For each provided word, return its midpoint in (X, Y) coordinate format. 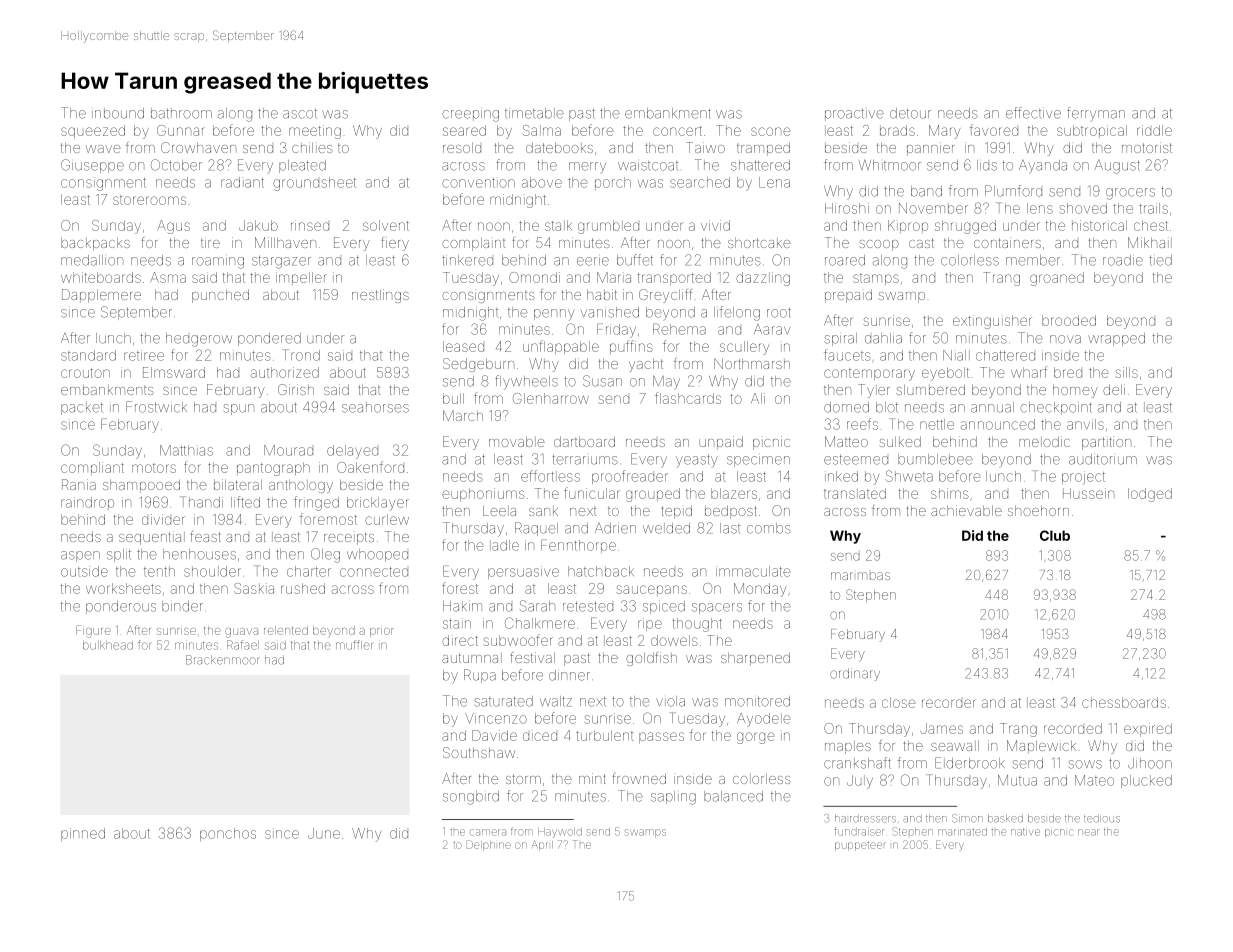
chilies (312, 147)
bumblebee (935, 459)
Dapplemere (101, 296)
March (463, 415)
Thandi (201, 502)
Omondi (534, 277)
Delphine (489, 845)
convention (478, 183)
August (1117, 166)
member (1033, 260)
